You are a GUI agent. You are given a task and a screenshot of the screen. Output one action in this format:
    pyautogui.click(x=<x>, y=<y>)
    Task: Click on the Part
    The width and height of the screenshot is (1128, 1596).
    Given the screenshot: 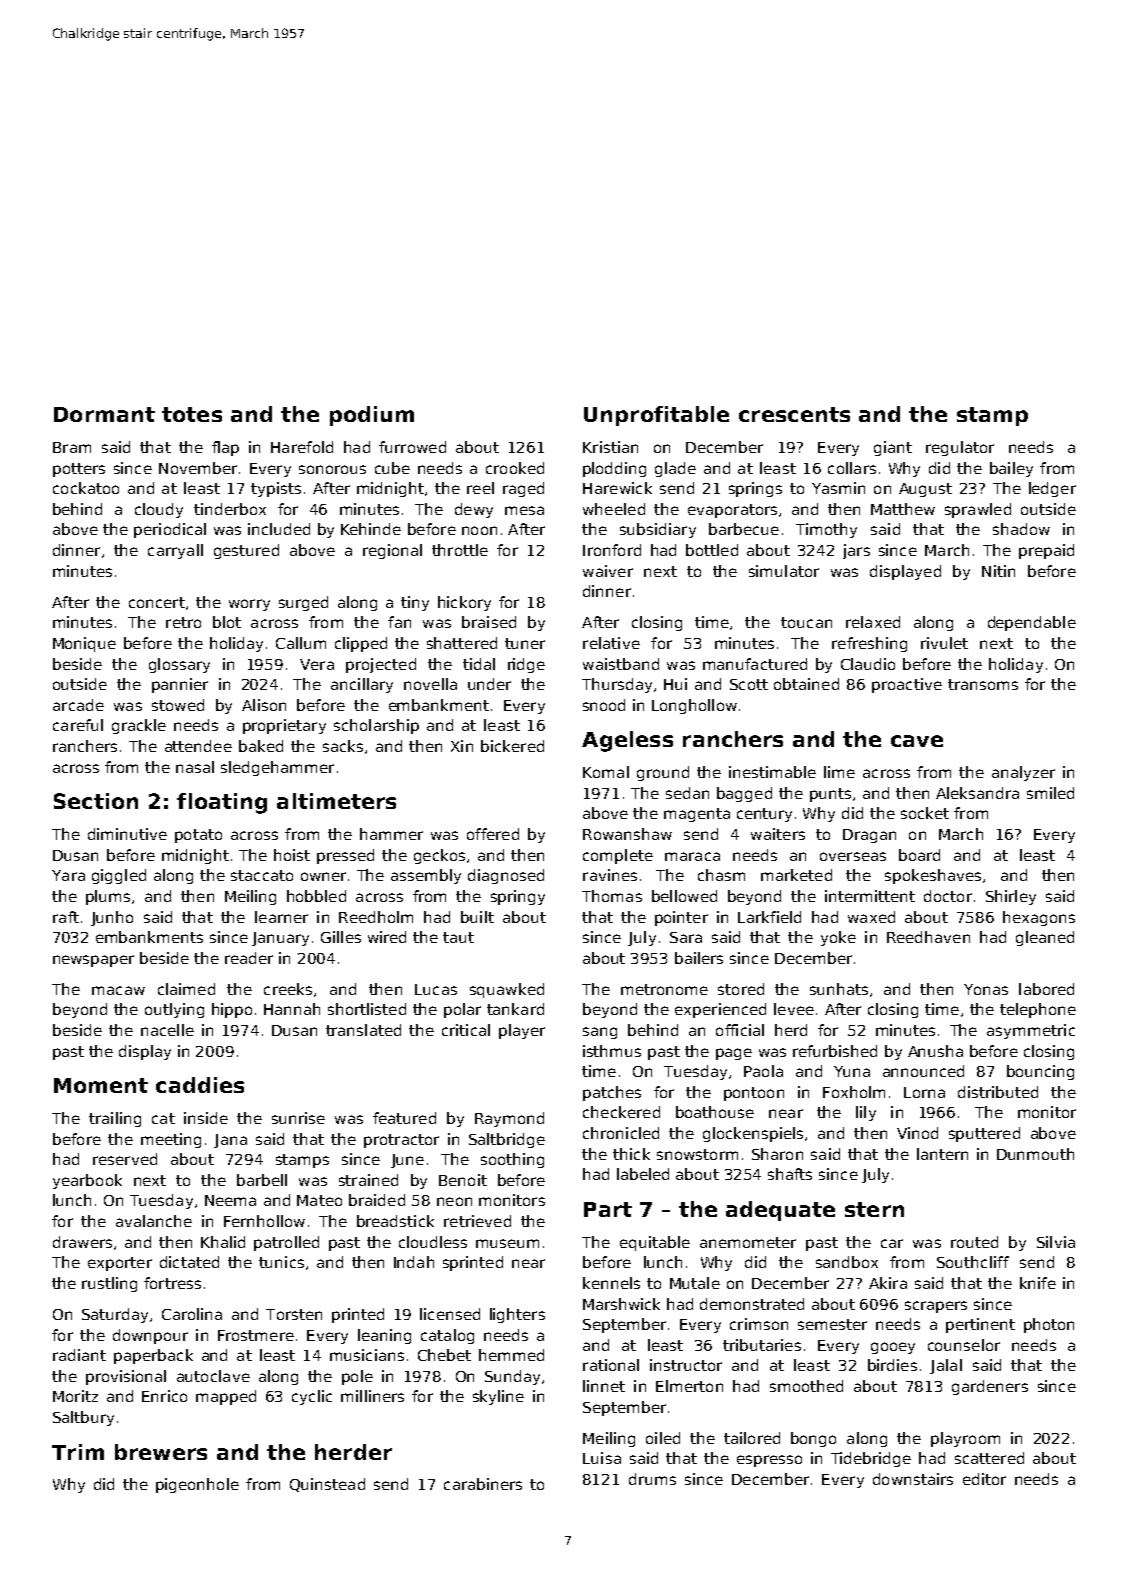 What is the action you would take?
    pyautogui.click(x=608, y=1209)
